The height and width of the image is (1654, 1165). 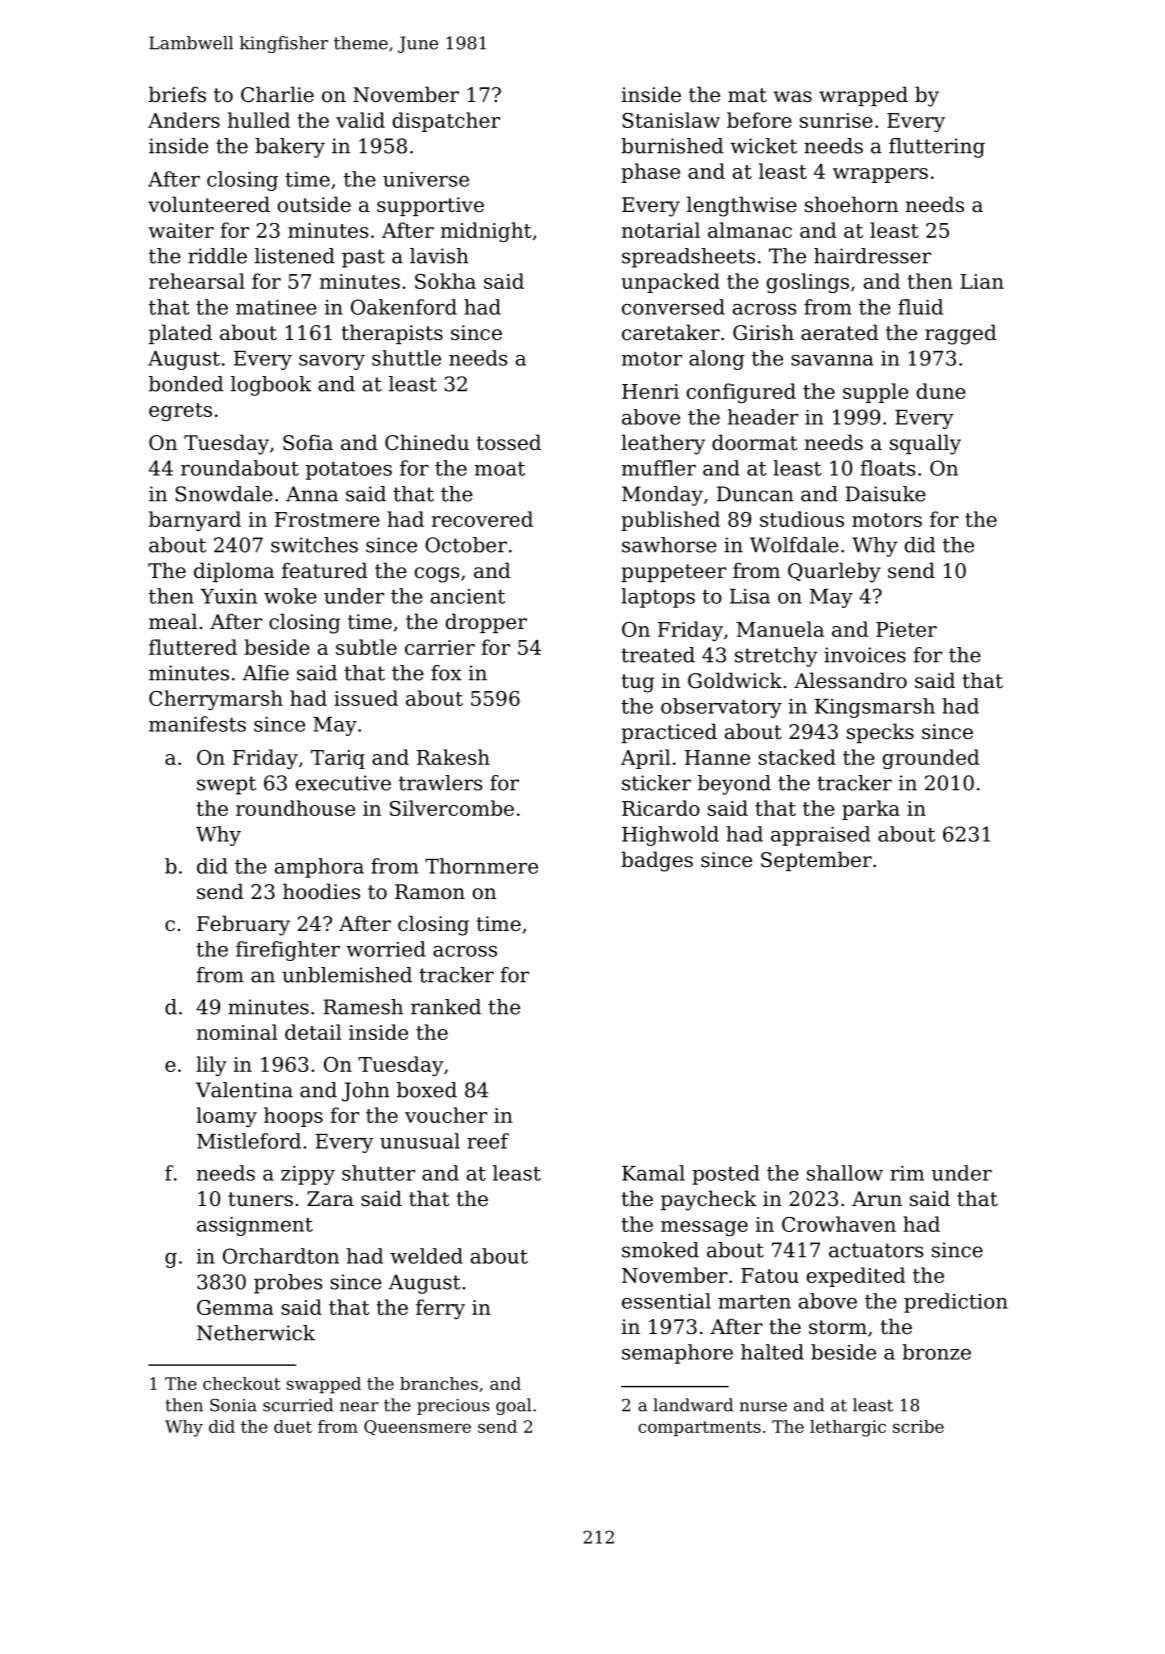 What do you see at coordinates (446, 122) in the image?
I see `dispatcher` at bounding box center [446, 122].
